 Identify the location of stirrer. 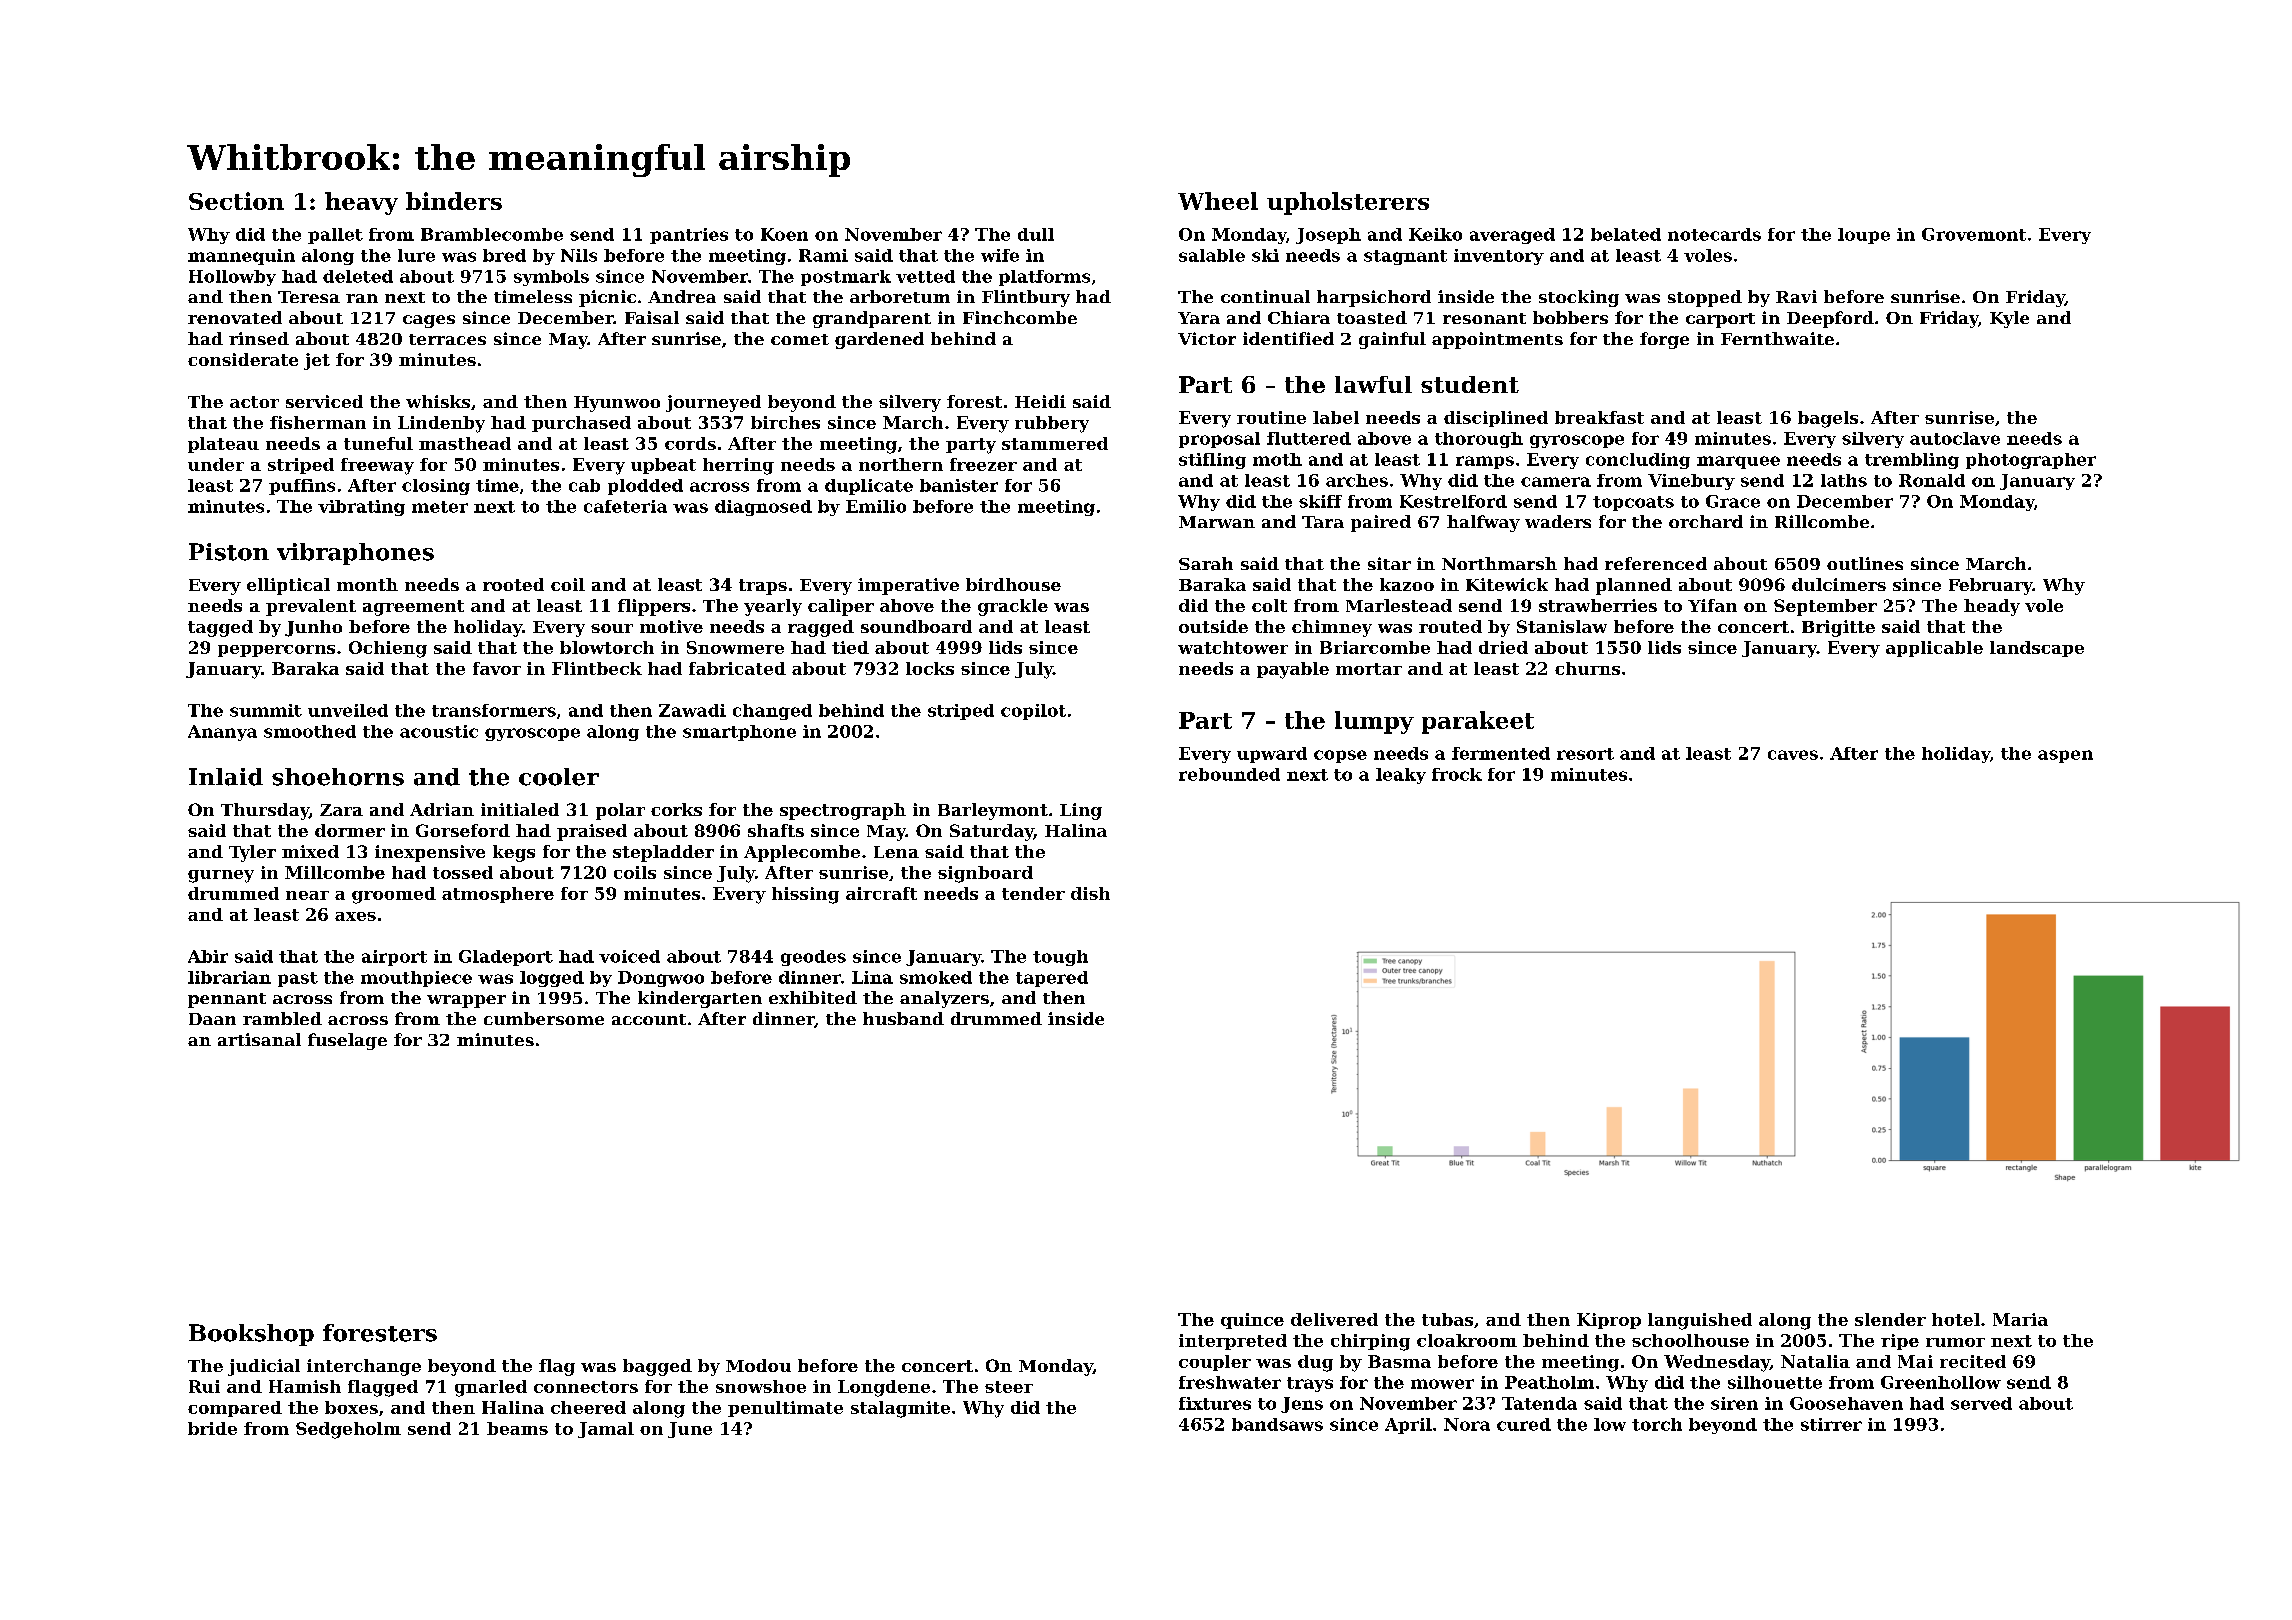
(1831, 1424).
